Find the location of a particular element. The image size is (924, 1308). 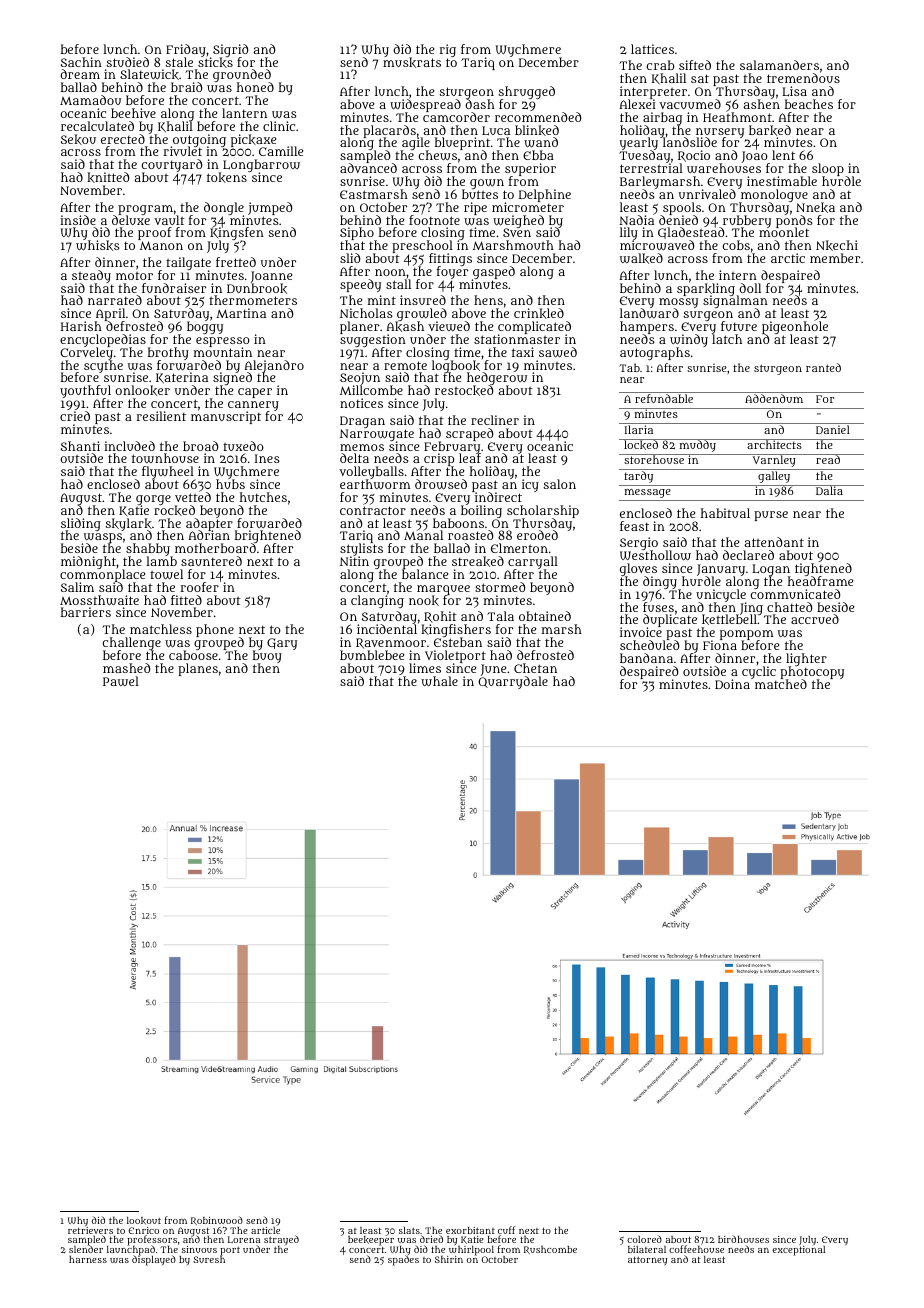

spades is located at coordinates (403, 1261).
